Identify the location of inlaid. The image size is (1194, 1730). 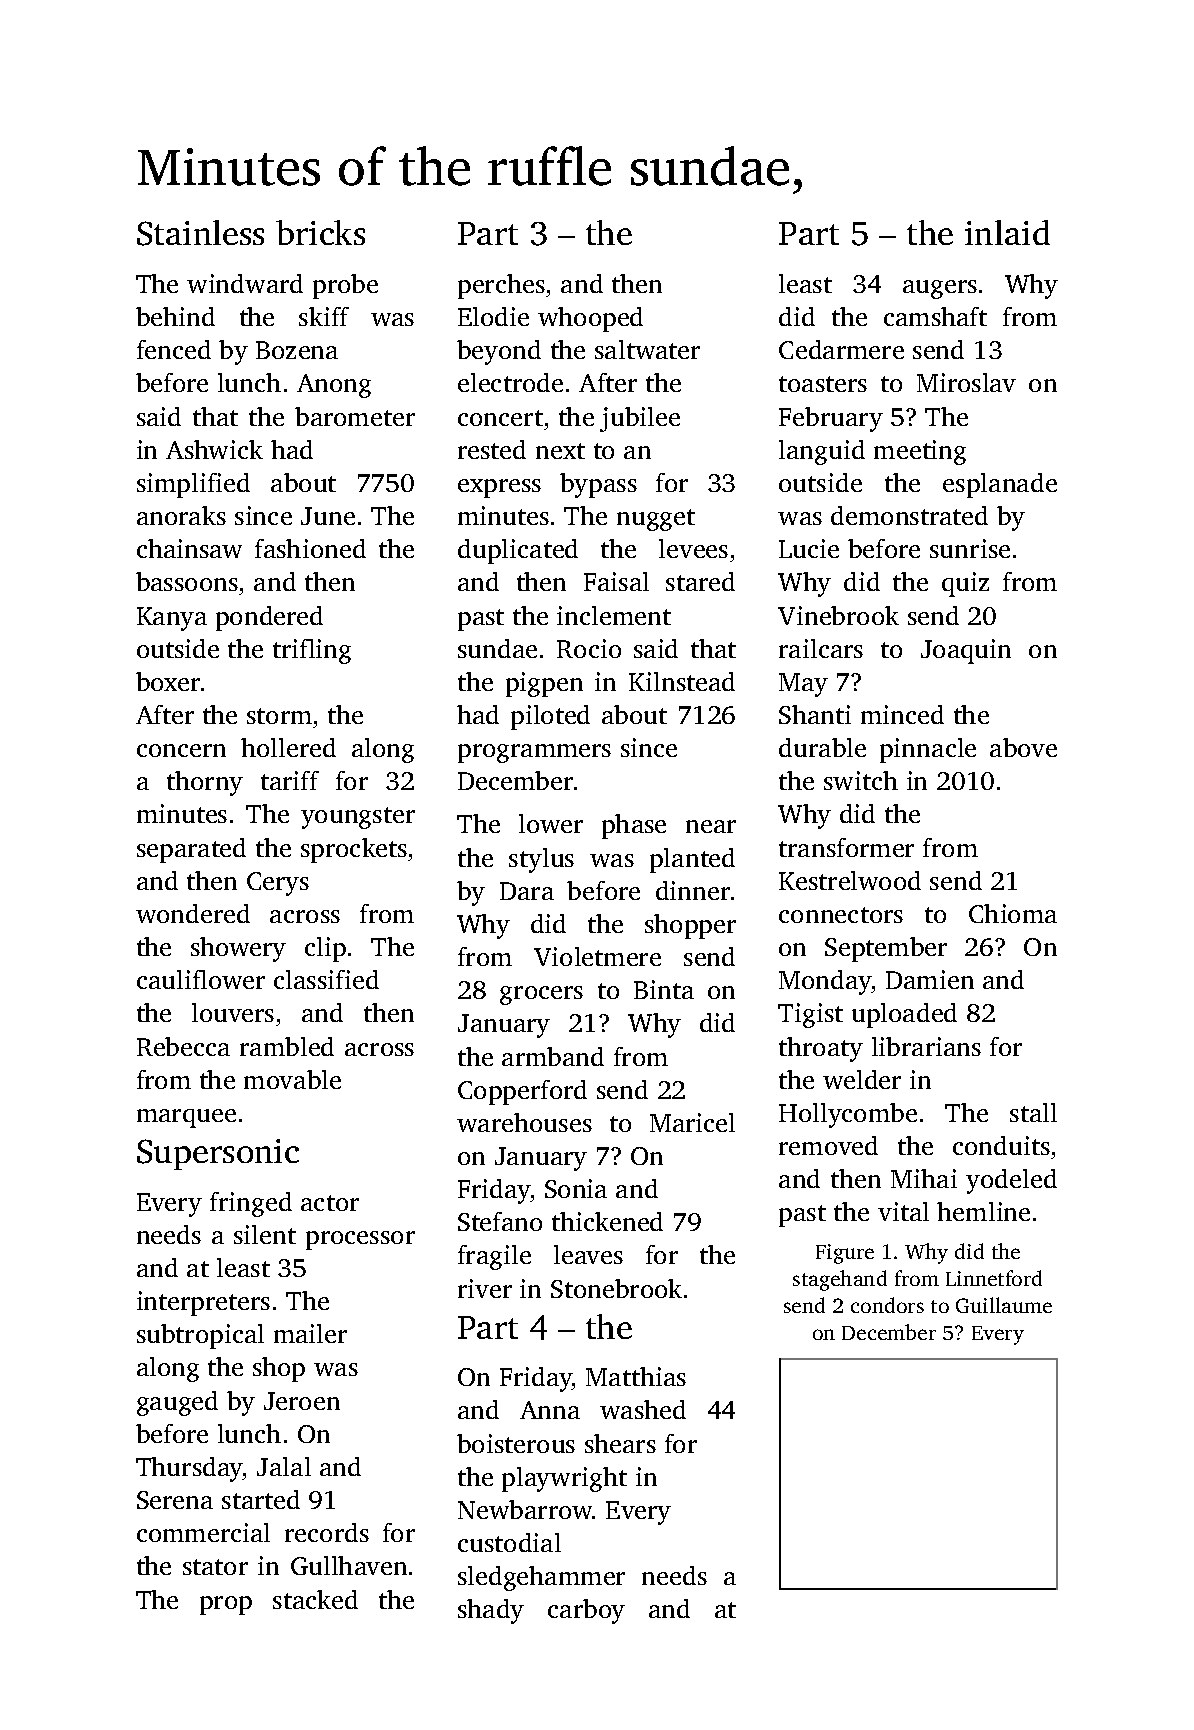
(1007, 232).
